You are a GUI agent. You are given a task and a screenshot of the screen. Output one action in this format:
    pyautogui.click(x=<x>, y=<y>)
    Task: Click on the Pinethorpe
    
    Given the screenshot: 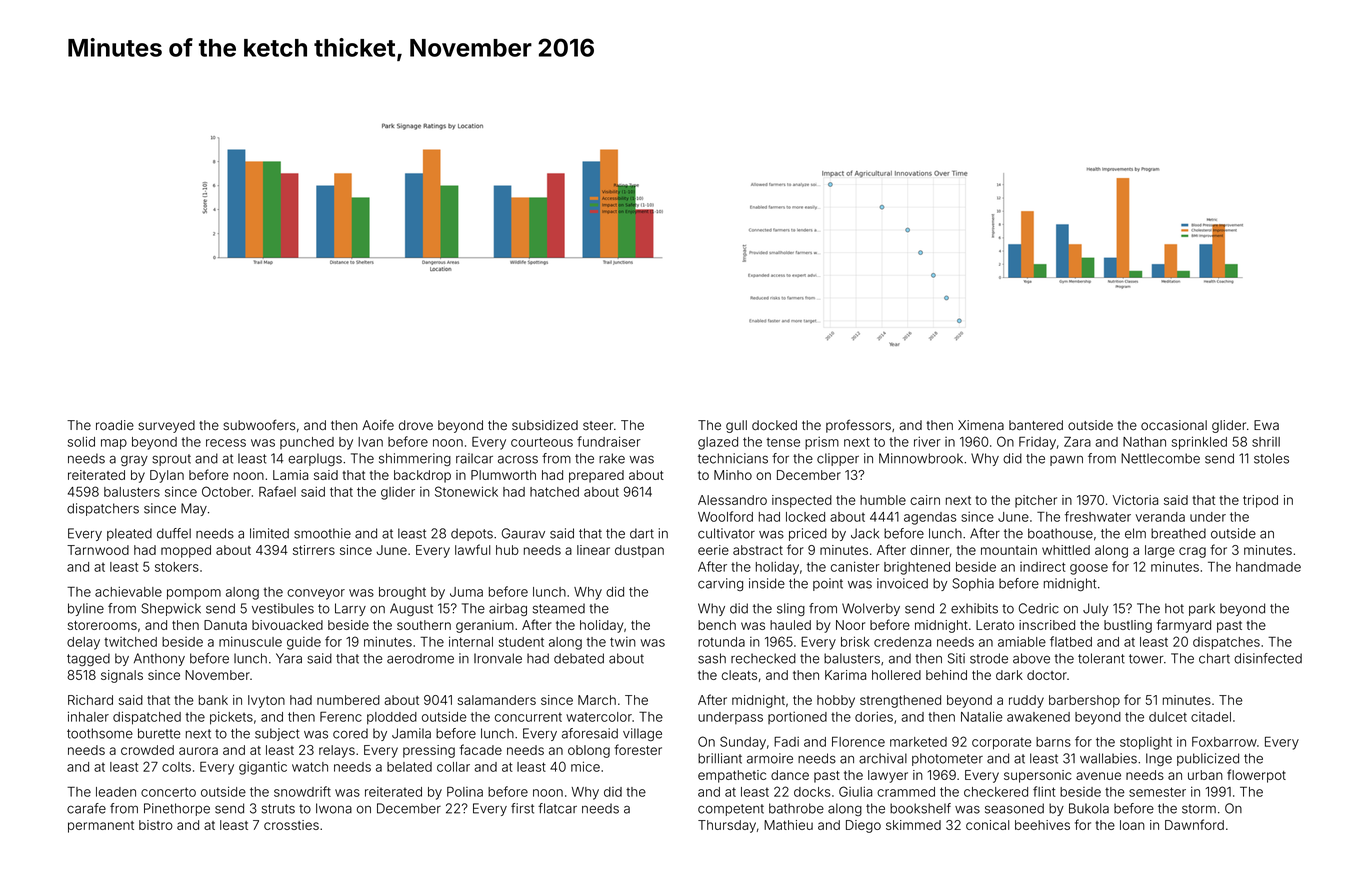 What is the action you would take?
    pyautogui.click(x=177, y=809)
